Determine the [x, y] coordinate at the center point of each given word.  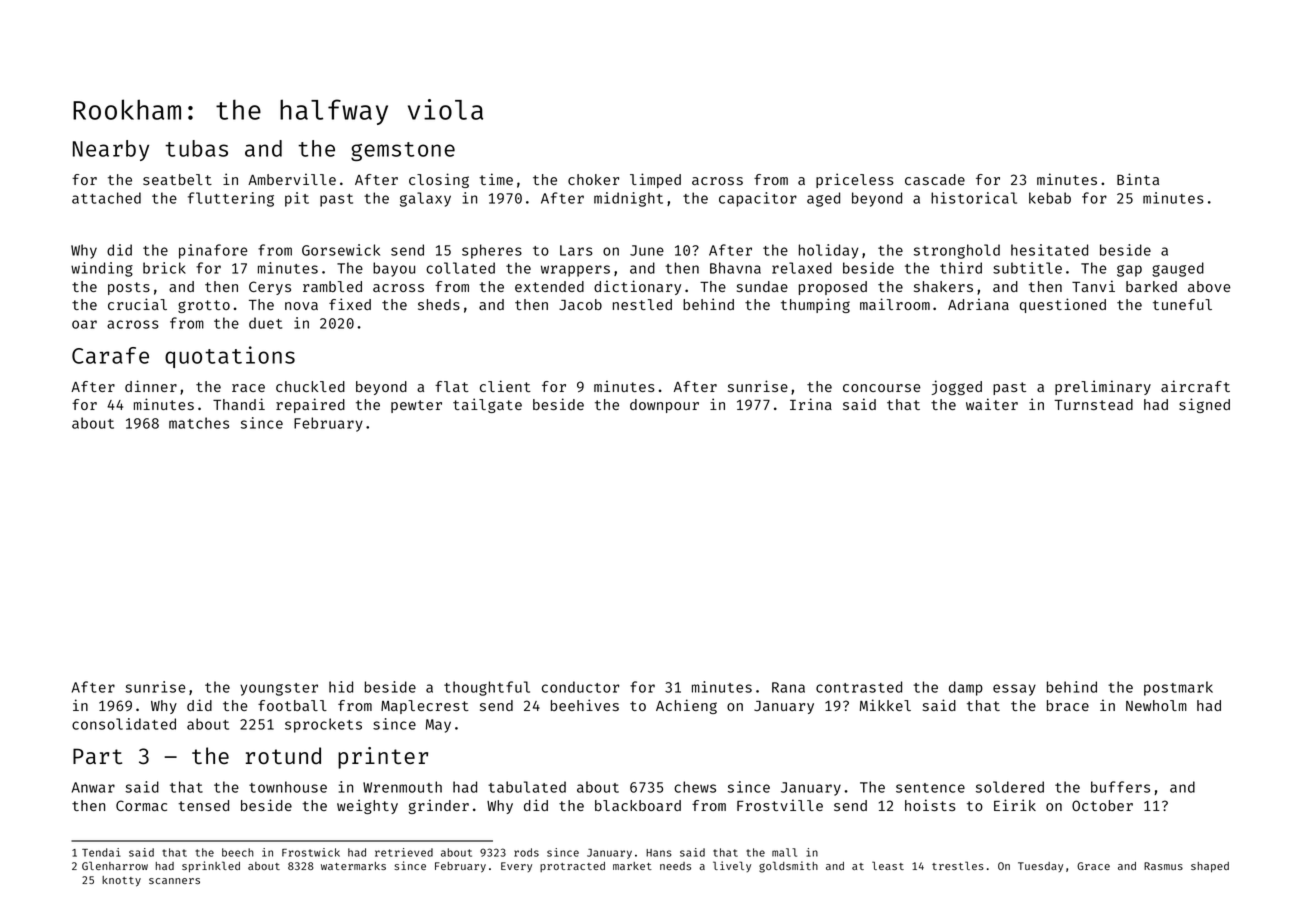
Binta [1138, 179]
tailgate [487, 405]
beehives [585, 705]
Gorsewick [341, 250]
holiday [828, 251]
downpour [664, 406]
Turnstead [1093, 404]
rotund [283, 756]
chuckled [310, 386]
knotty [121, 881]
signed [1204, 405]
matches [199, 423]
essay [1014, 690]
